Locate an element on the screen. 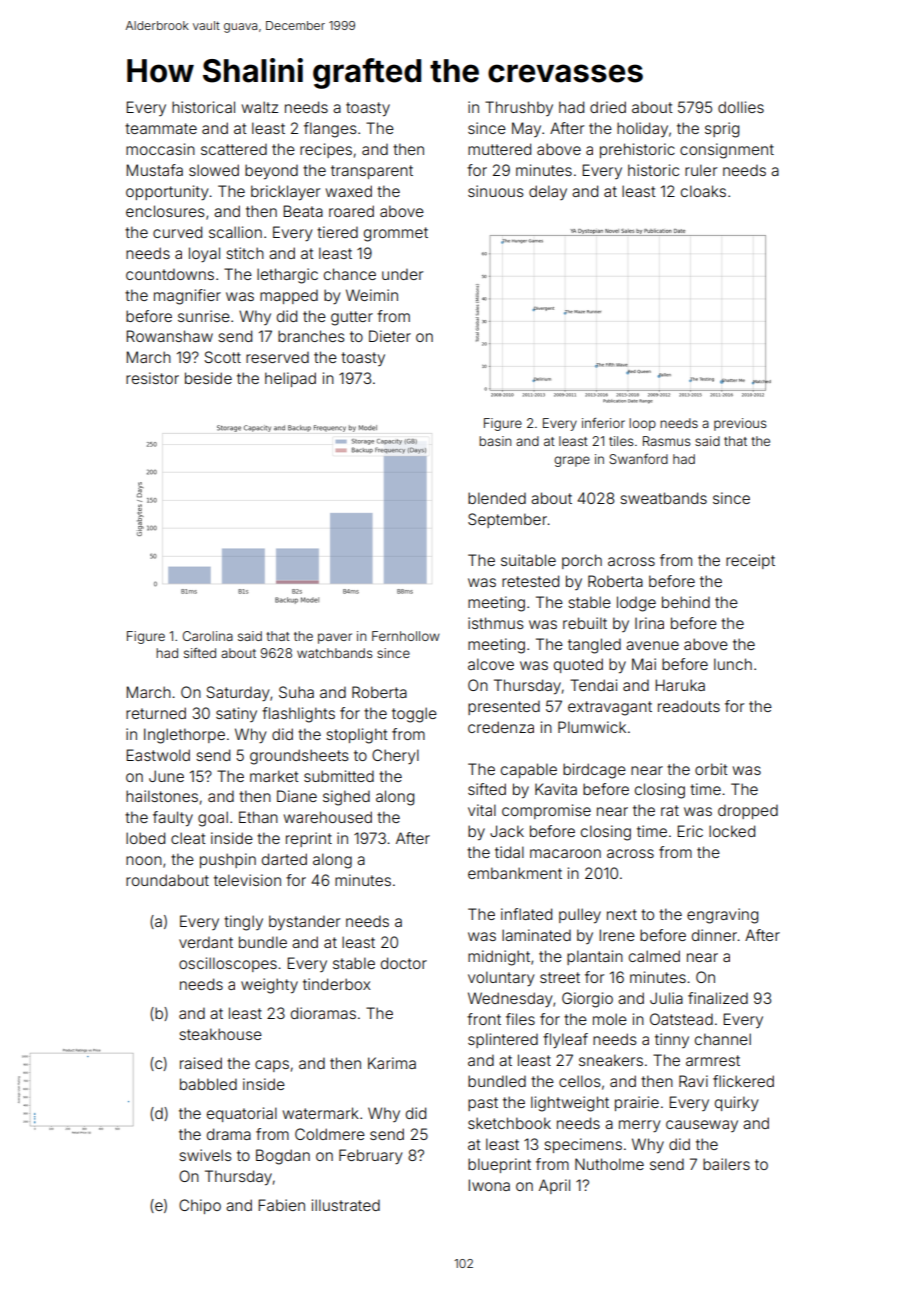 The height and width of the screenshot is (1316, 908). presented is located at coordinates (504, 707).
